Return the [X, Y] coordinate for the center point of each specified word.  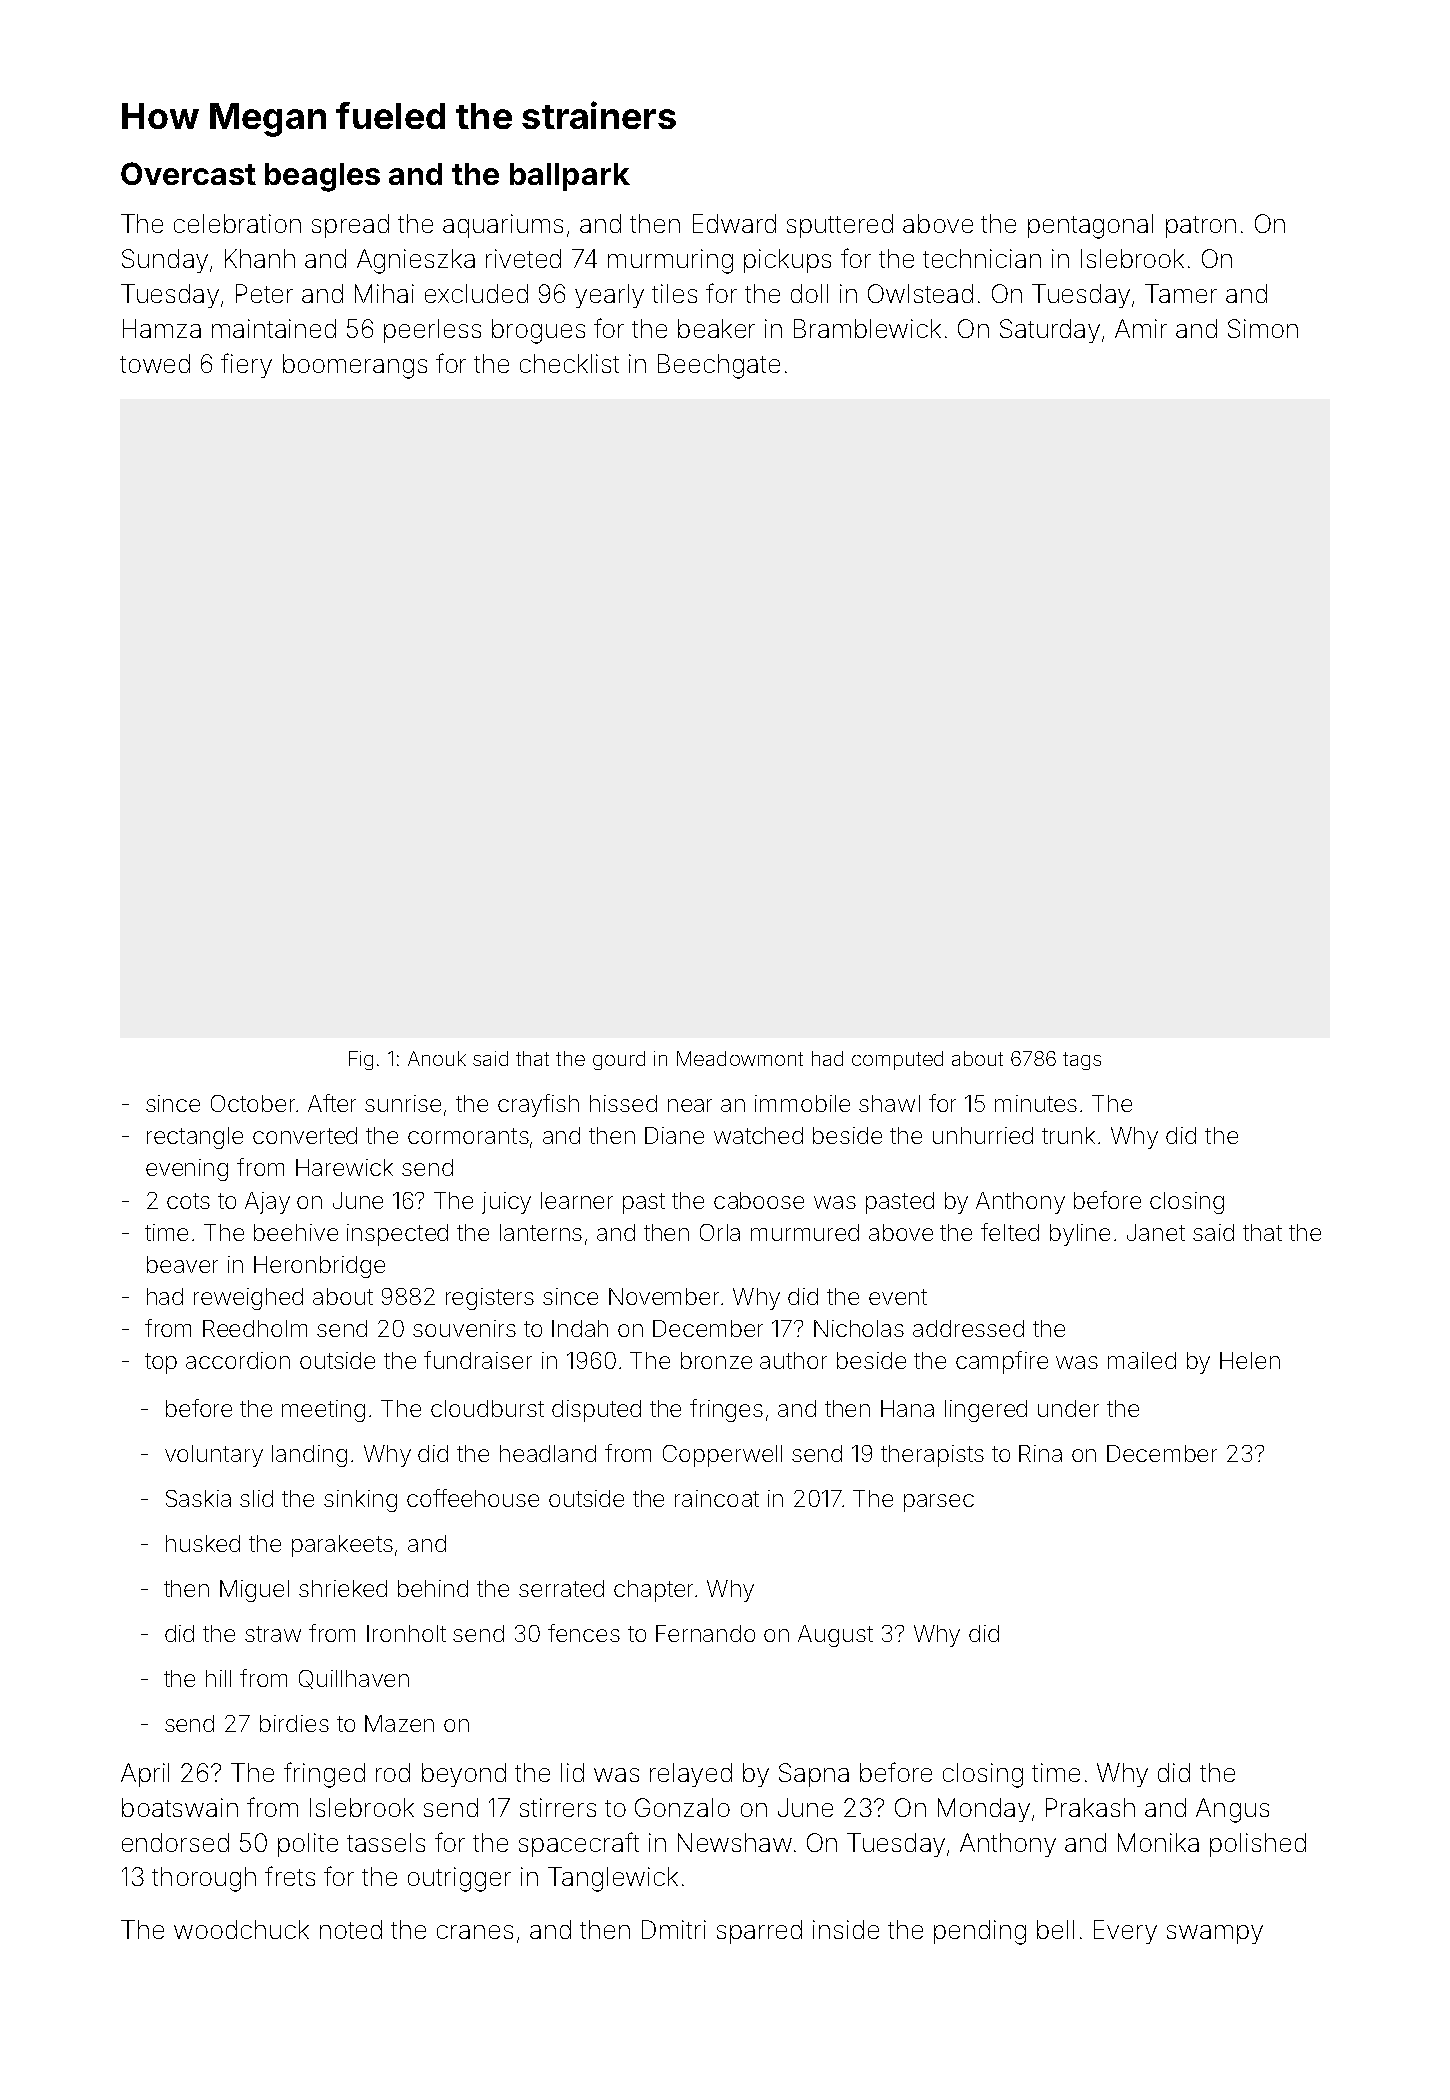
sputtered [840, 226]
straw [273, 1634]
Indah [580, 1328]
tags [1082, 1061]
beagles [322, 177]
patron [1201, 227]
